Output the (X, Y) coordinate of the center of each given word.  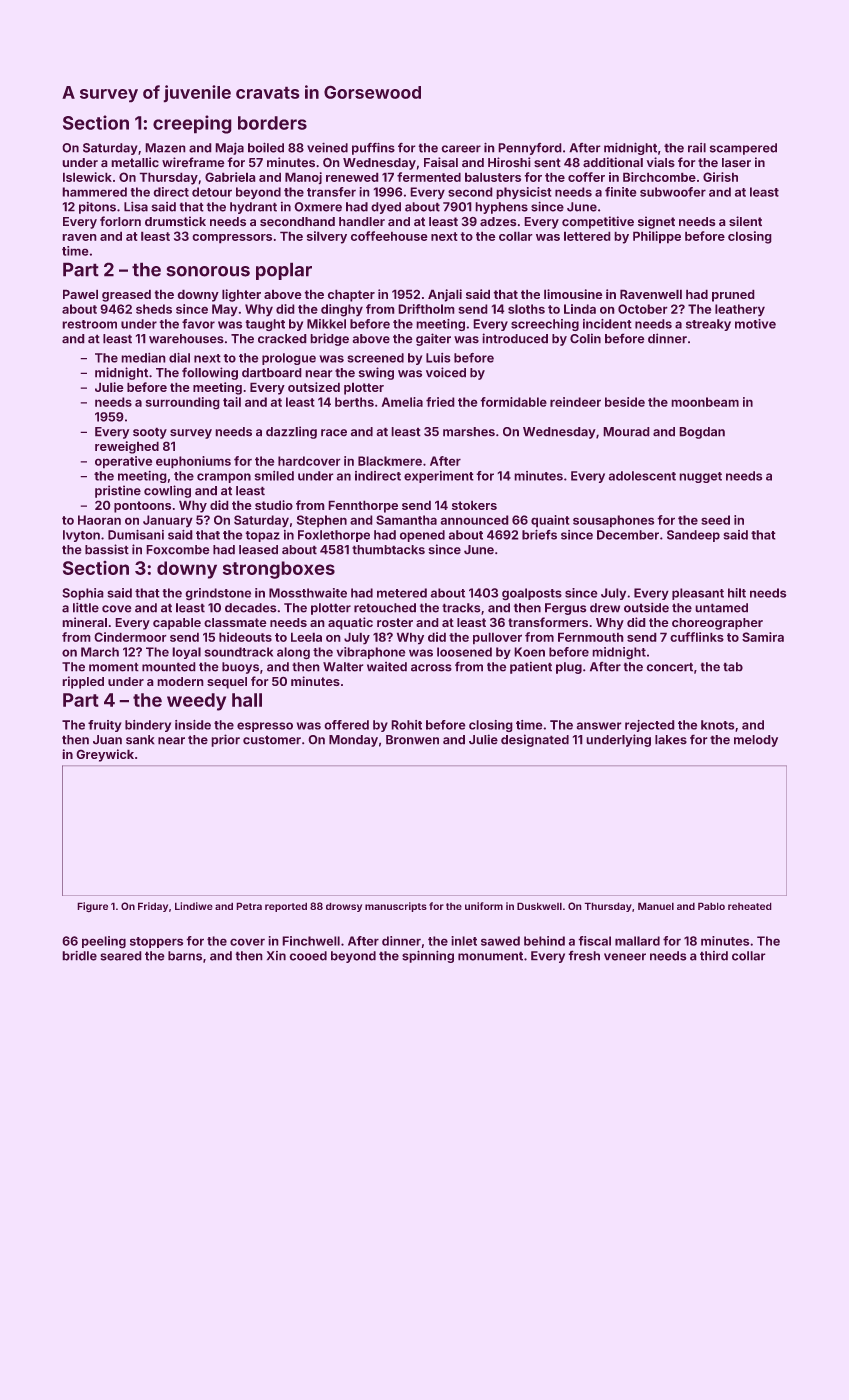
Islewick (87, 177)
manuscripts (396, 907)
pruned (733, 296)
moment (114, 667)
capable (177, 624)
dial (179, 358)
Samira (763, 637)
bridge (330, 339)
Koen (530, 652)
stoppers (156, 942)
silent (745, 221)
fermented (429, 177)
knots (717, 725)
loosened (464, 652)
